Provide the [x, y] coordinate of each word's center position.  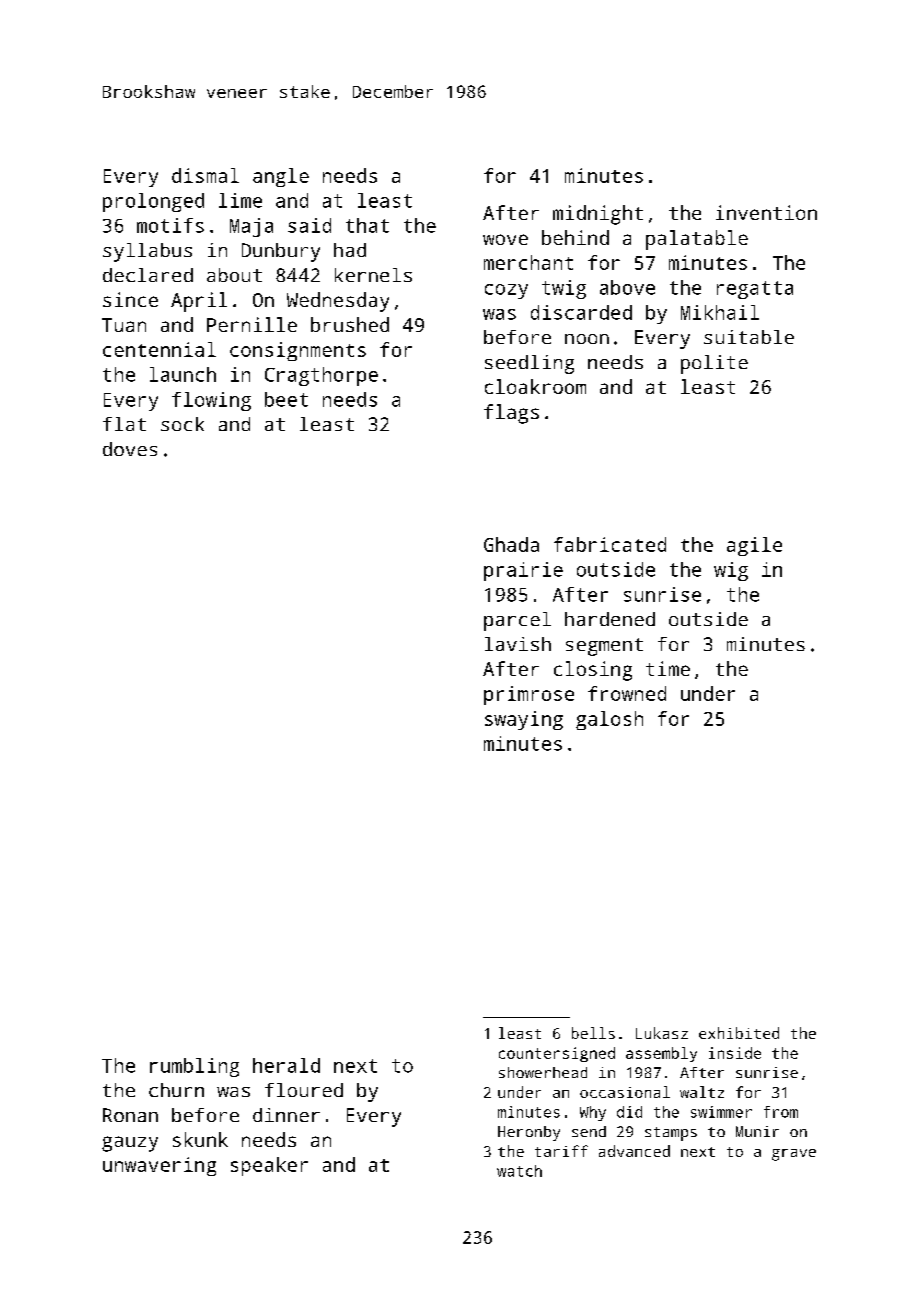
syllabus [147, 252]
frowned [627, 693]
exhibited [739, 1033]
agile [754, 546]
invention [766, 212]
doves [130, 449]
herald [286, 1065]
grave [794, 1155]
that [367, 225]
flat [124, 424]
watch [519, 1171]
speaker [269, 1166]
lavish [518, 644]
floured [304, 1090]
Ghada [511, 544]
